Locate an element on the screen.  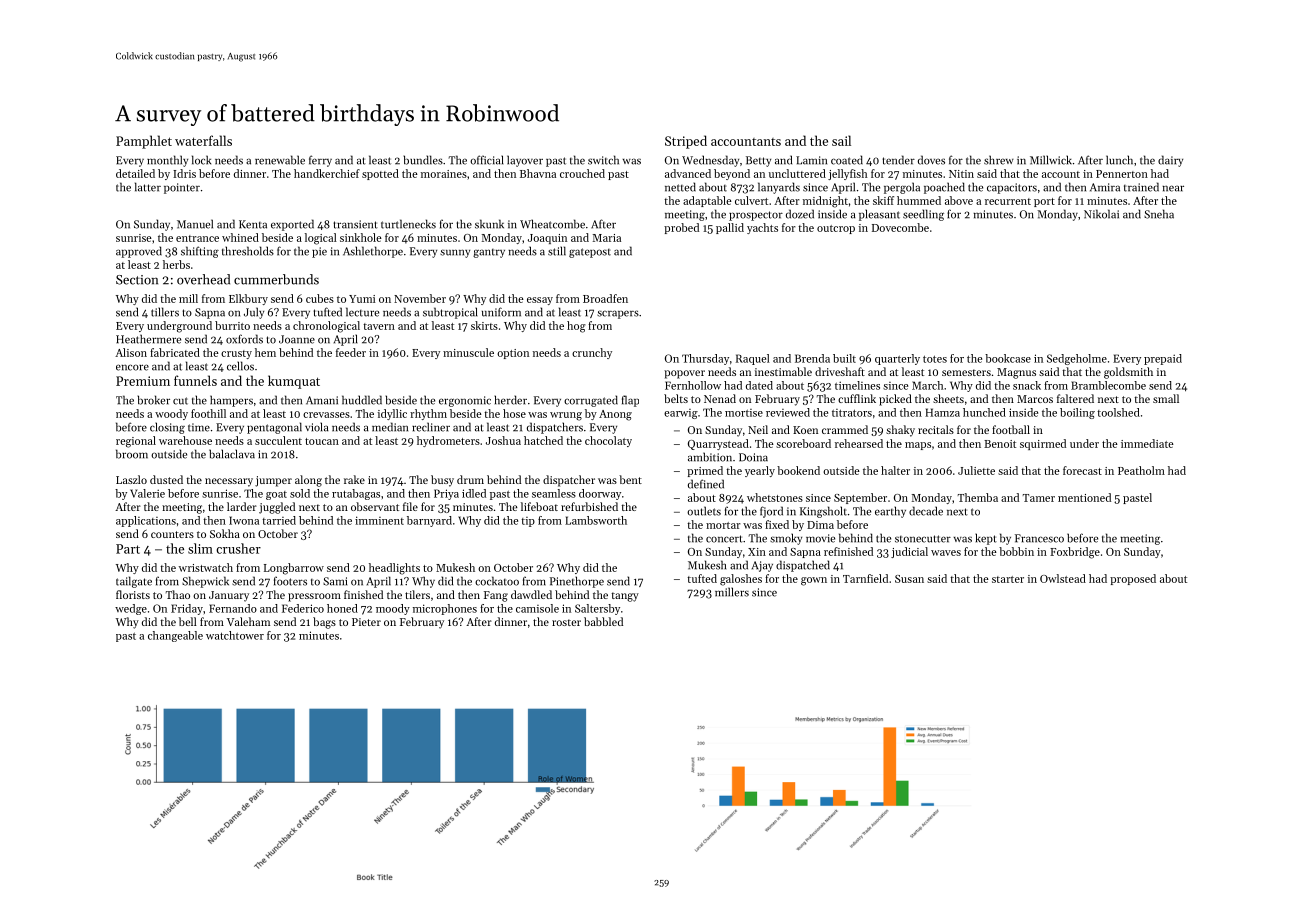
waterfalls is located at coordinates (203, 140).
